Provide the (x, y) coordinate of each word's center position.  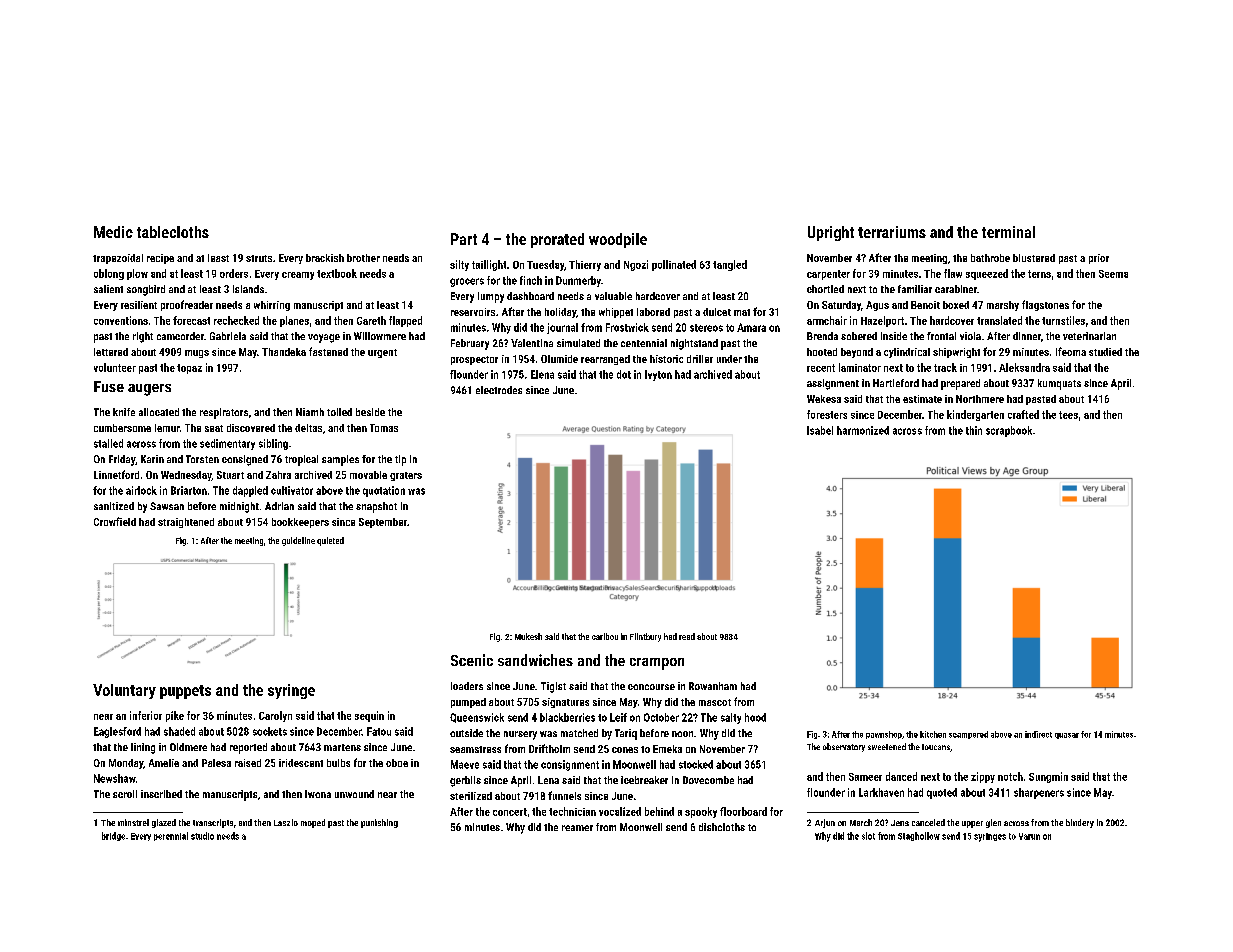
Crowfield (115, 521)
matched (579, 733)
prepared (960, 384)
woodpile (618, 240)
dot (624, 374)
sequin (369, 716)
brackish (325, 258)
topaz (189, 369)
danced (901, 776)
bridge (113, 836)
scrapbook (1009, 431)
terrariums (892, 232)
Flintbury (645, 637)
